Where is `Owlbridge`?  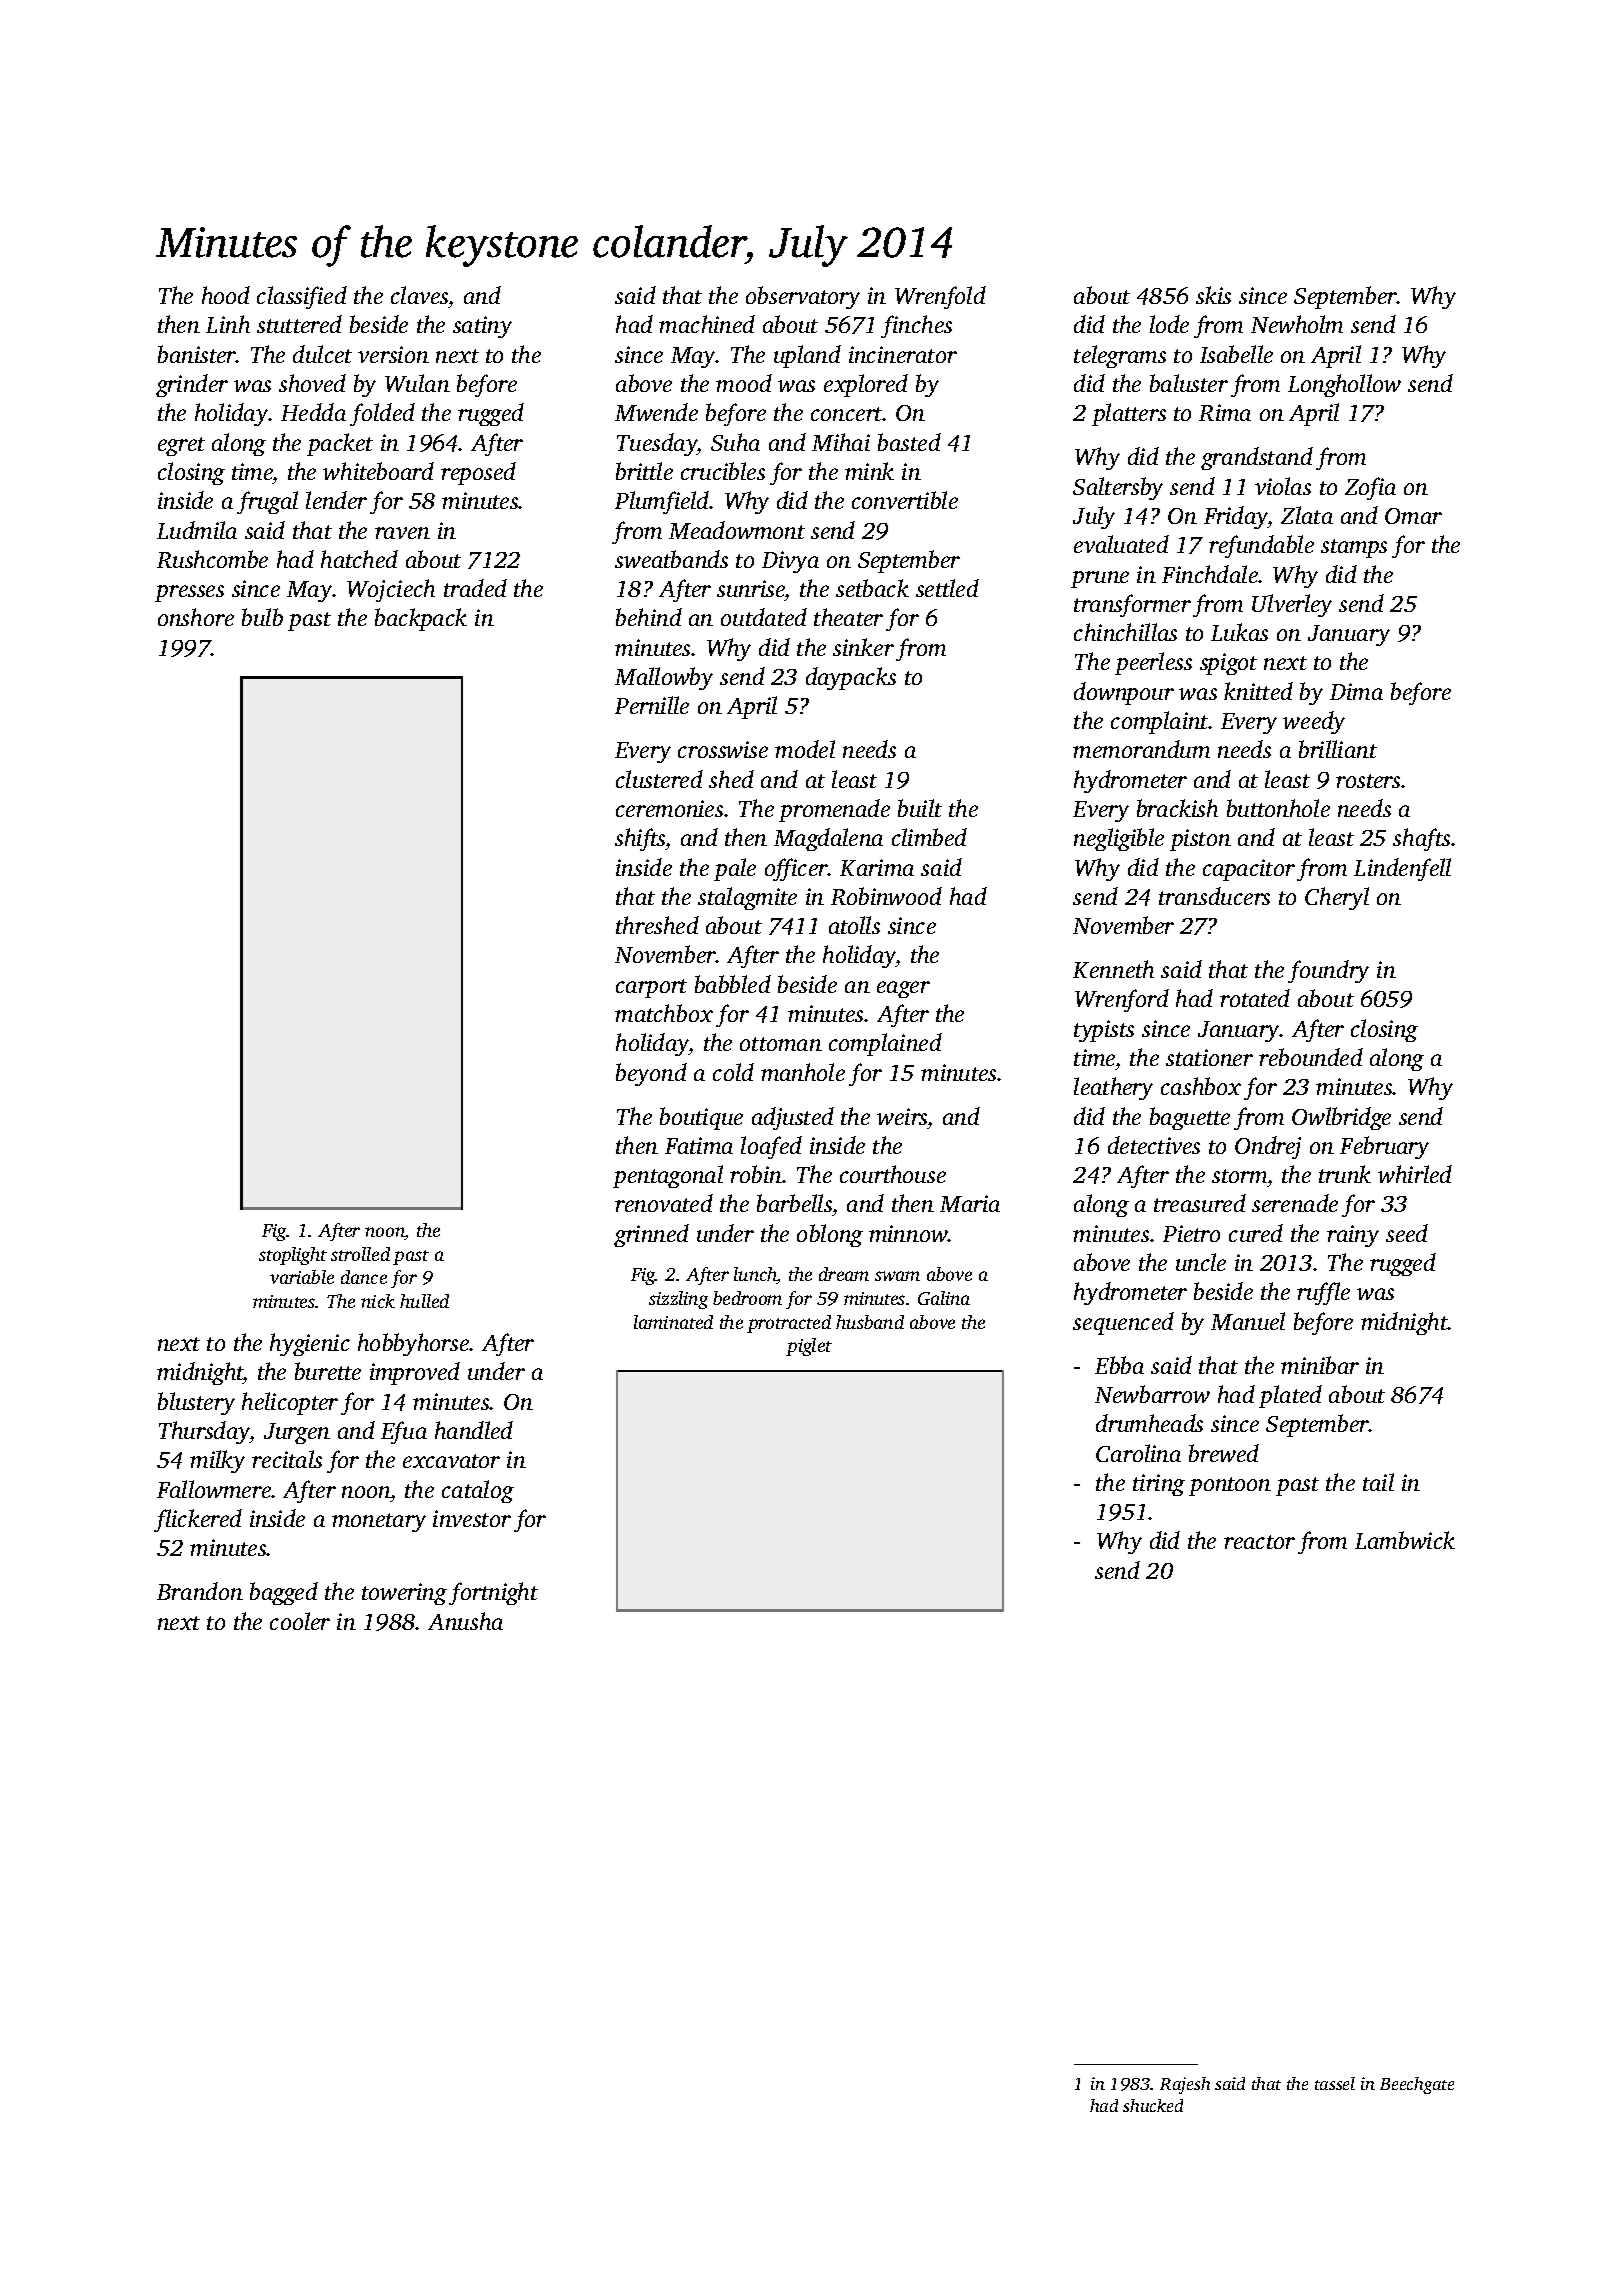 Owlbridge is located at coordinates (1341, 1118).
